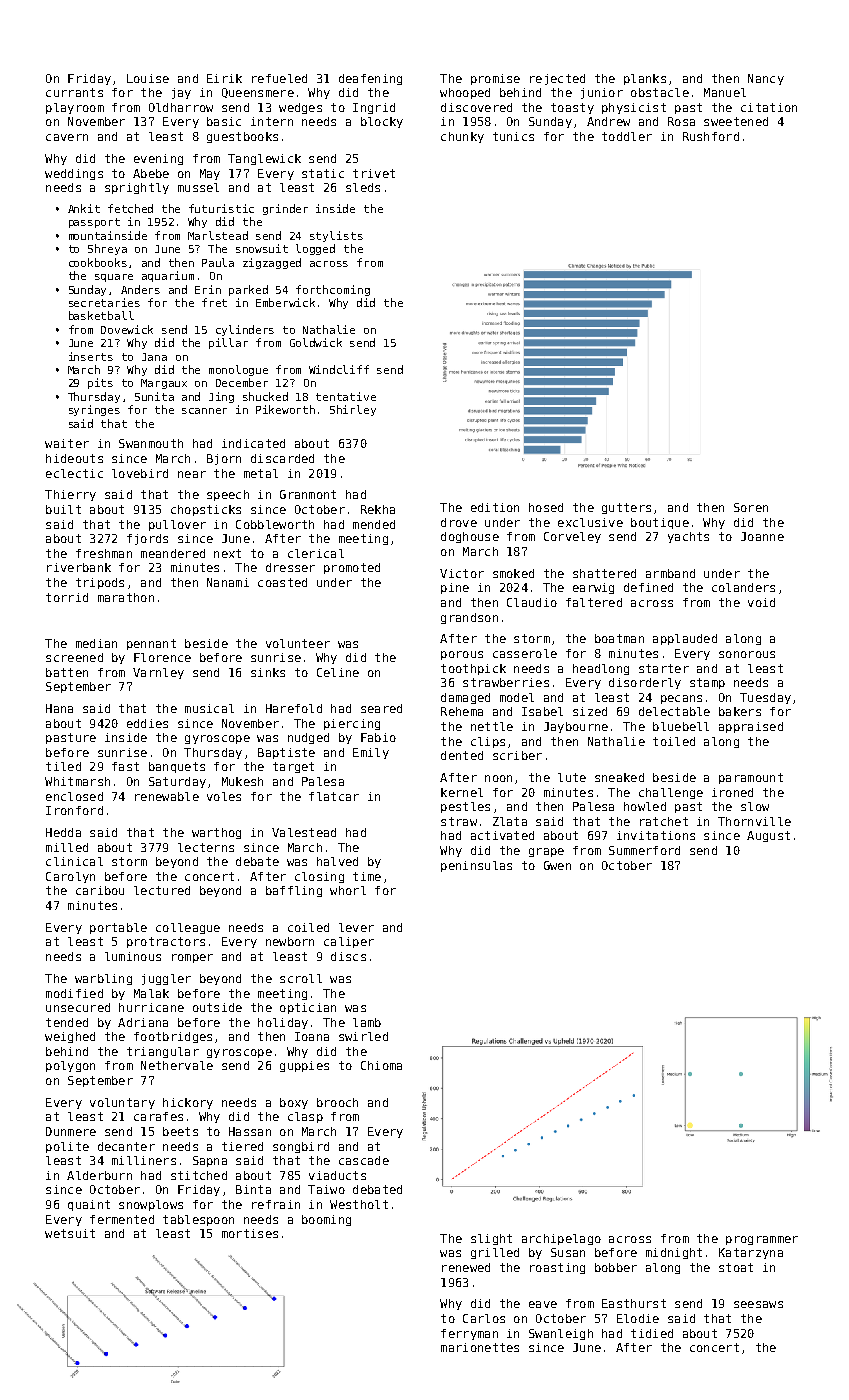 This image has width=849, height=1400. Describe the element at coordinates (162, 890) in the image. I see `lectured` at that location.
